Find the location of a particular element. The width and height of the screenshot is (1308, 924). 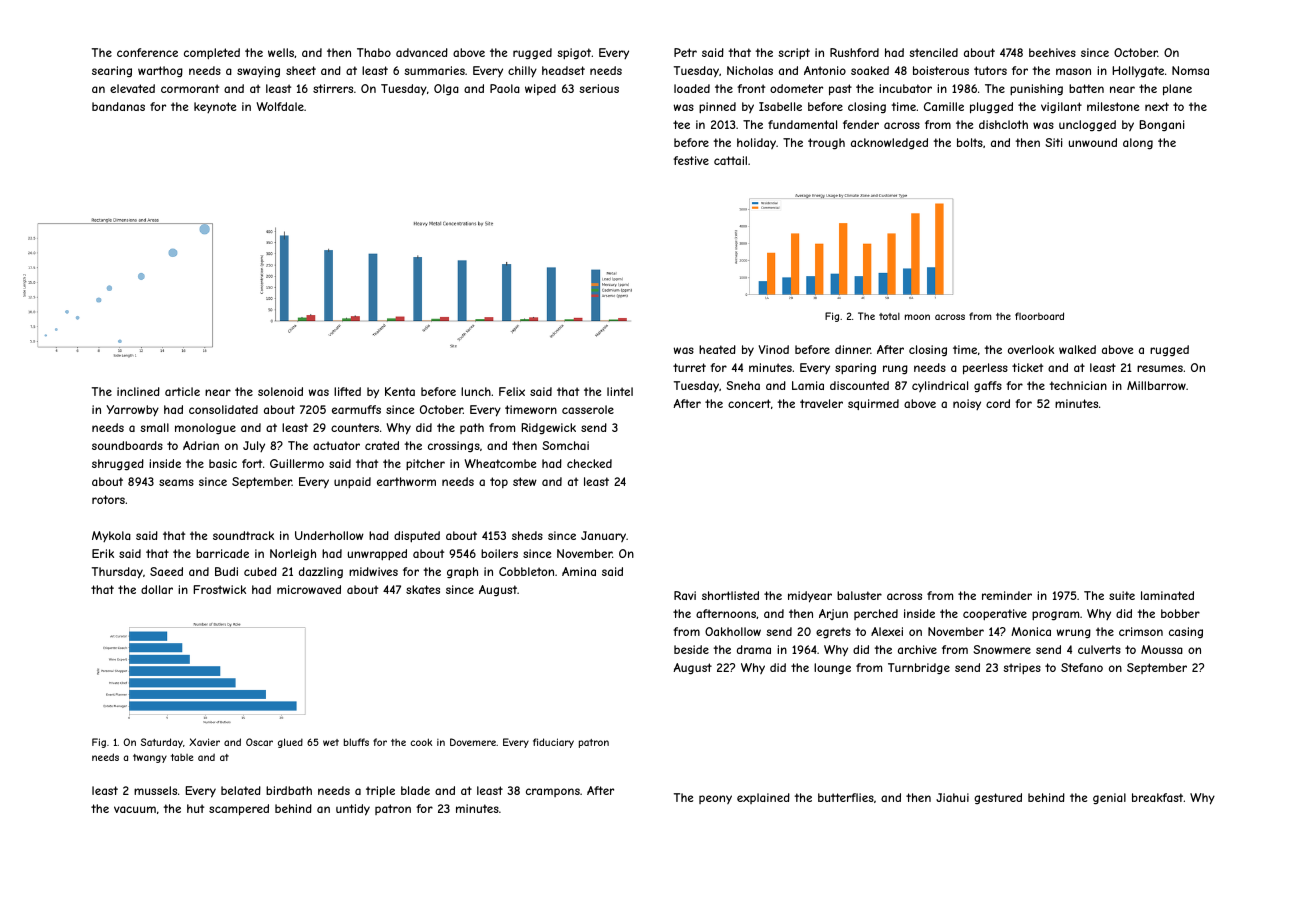

floorboard is located at coordinates (1039, 316).
